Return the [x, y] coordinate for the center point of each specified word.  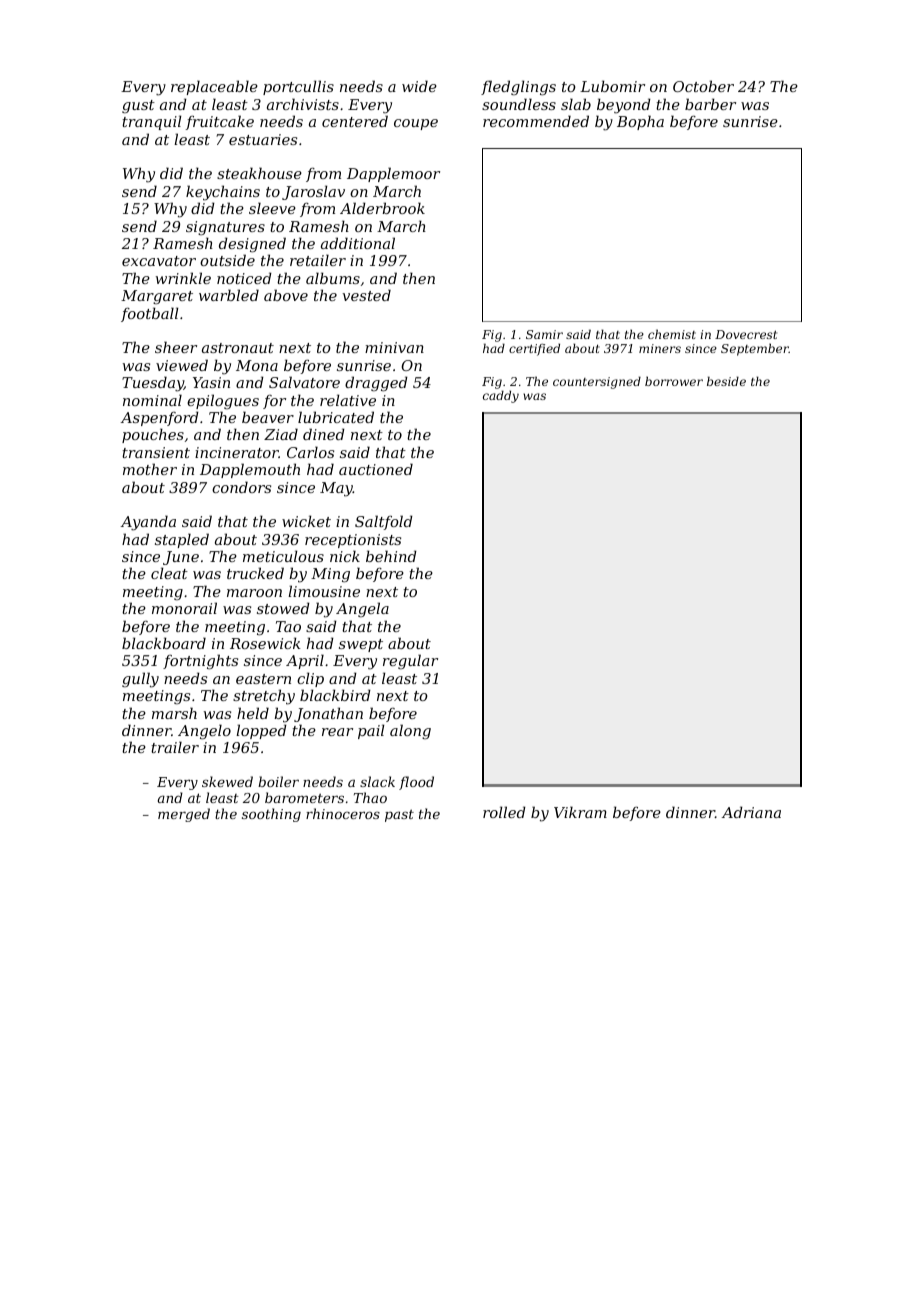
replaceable [214, 87]
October [703, 86]
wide [419, 86]
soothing [271, 815]
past [399, 815]
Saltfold [384, 522]
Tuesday [153, 384]
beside [726, 381]
